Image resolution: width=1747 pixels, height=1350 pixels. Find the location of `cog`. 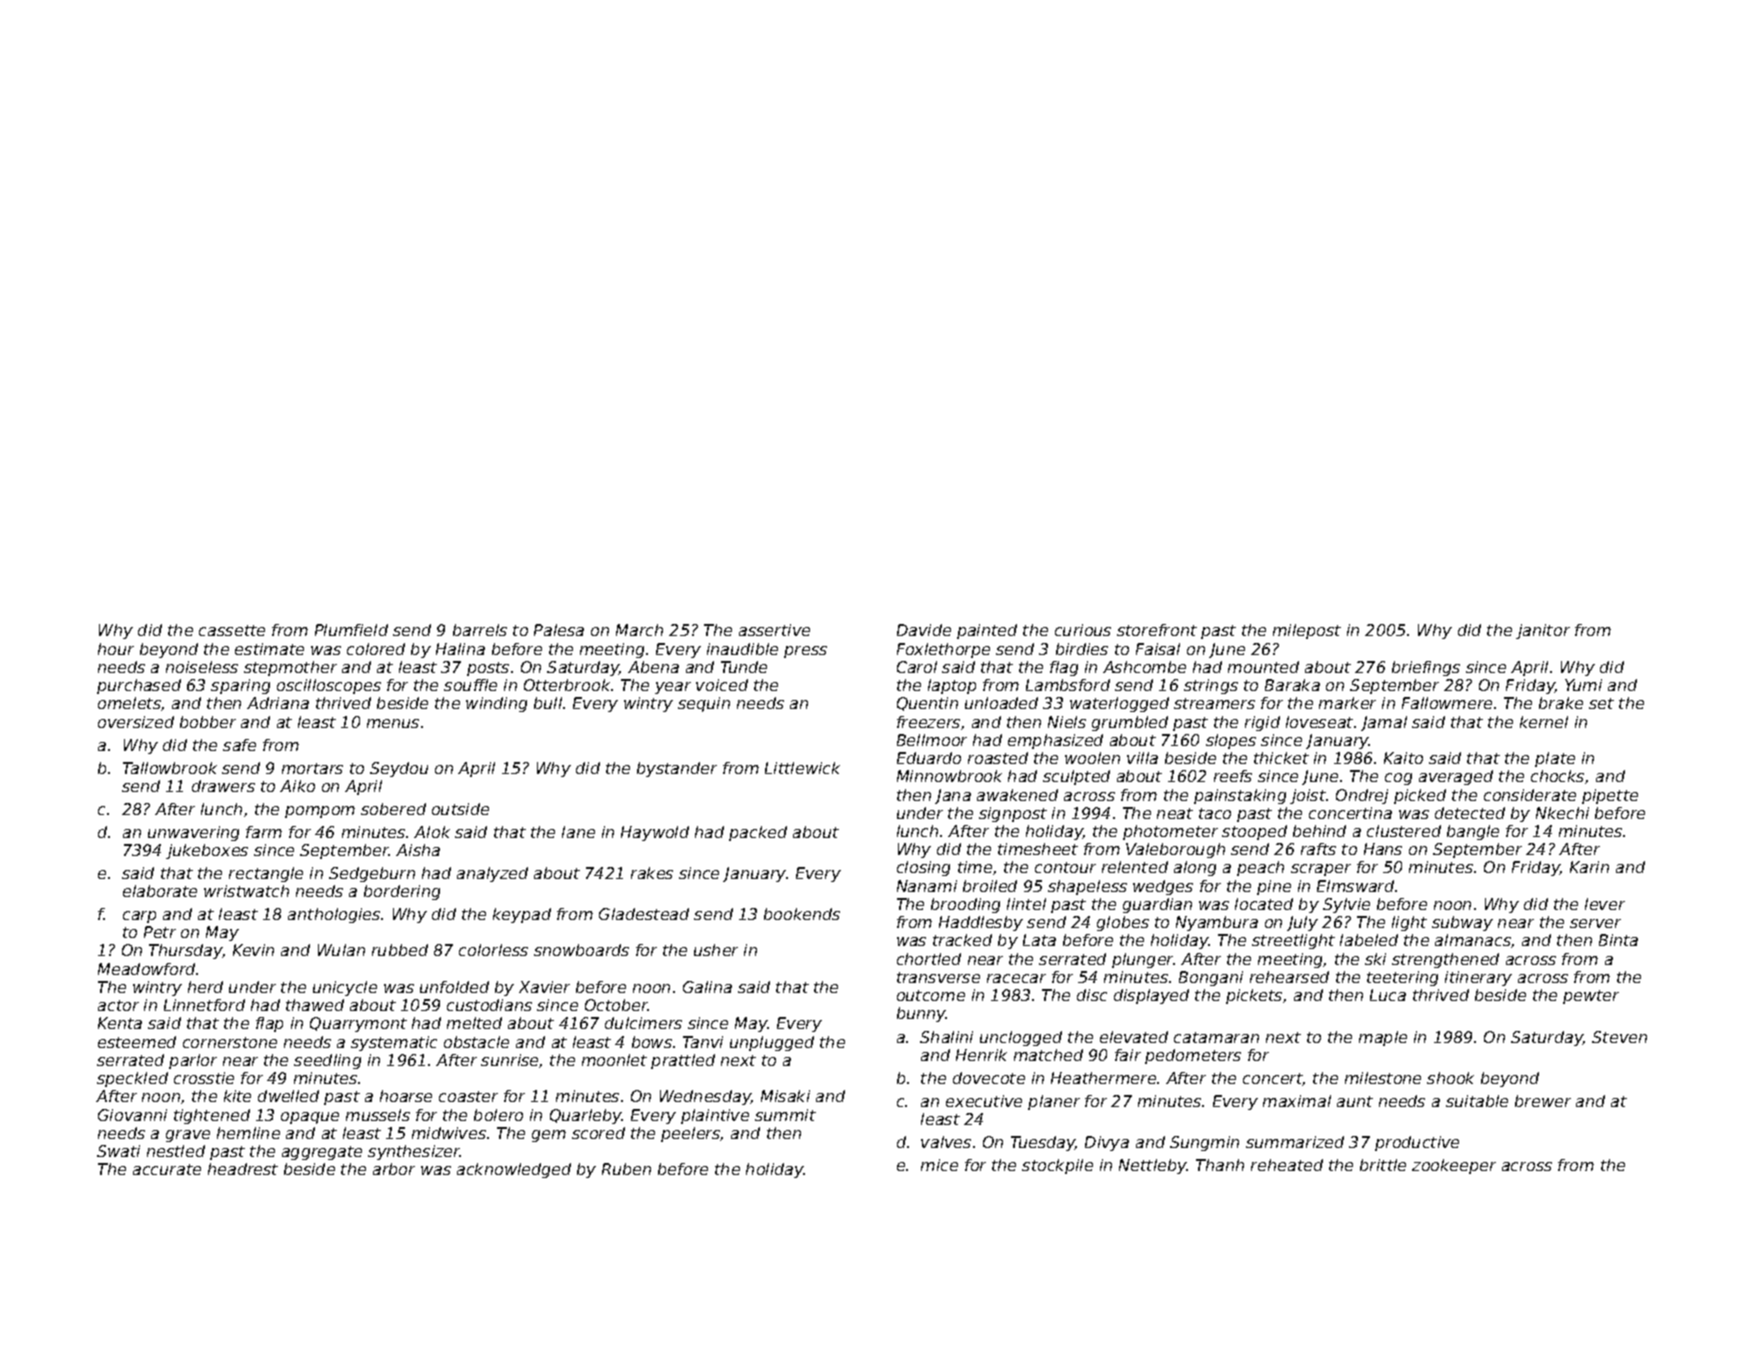

cog is located at coordinates (1398, 779).
